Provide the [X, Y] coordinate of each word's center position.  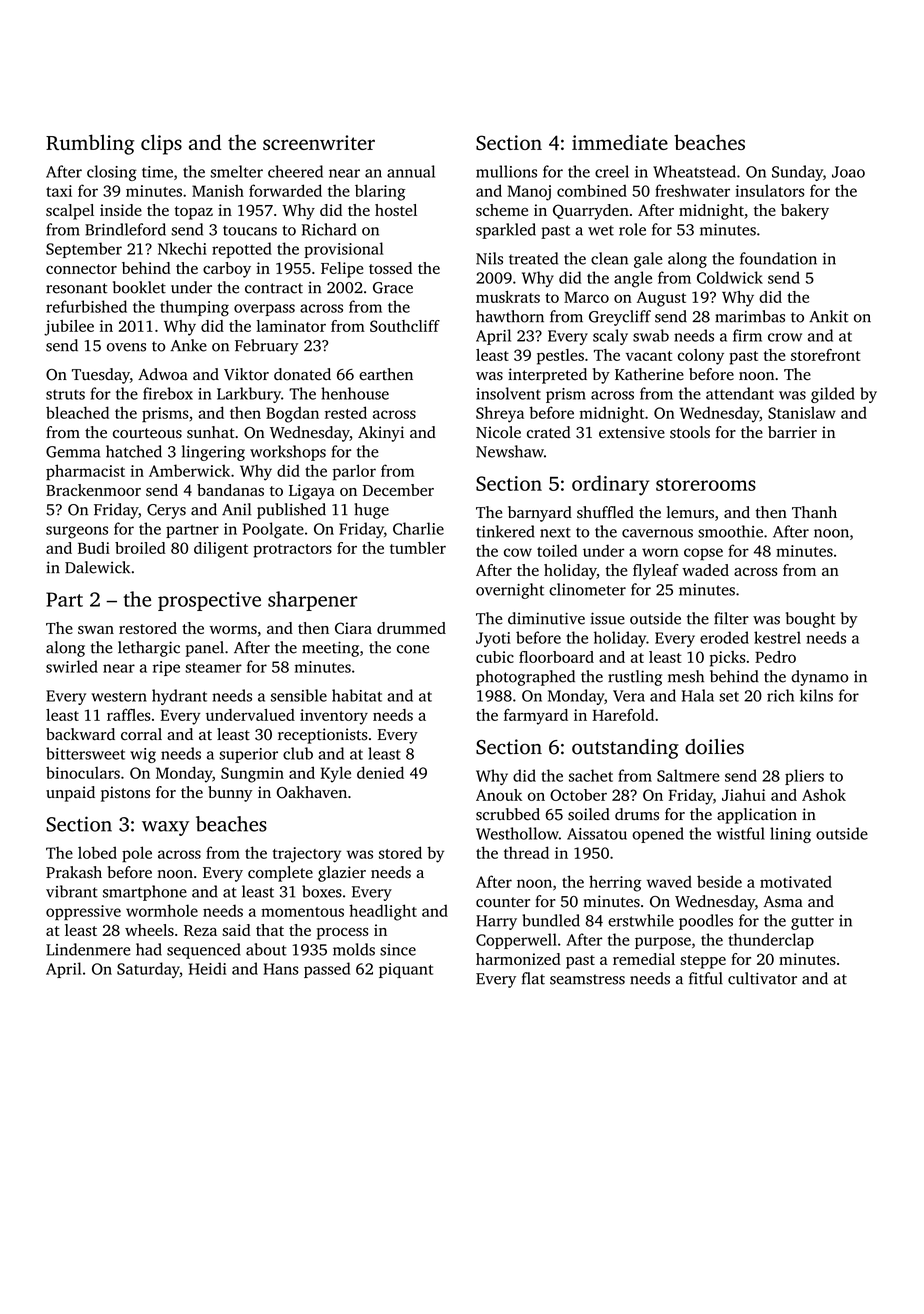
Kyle [336, 774]
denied [380, 772]
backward [80, 734]
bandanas [230, 490]
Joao [848, 172]
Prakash [74, 872]
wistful [741, 833]
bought [810, 620]
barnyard [540, 514]
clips [161, 144]
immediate [620, 142]
